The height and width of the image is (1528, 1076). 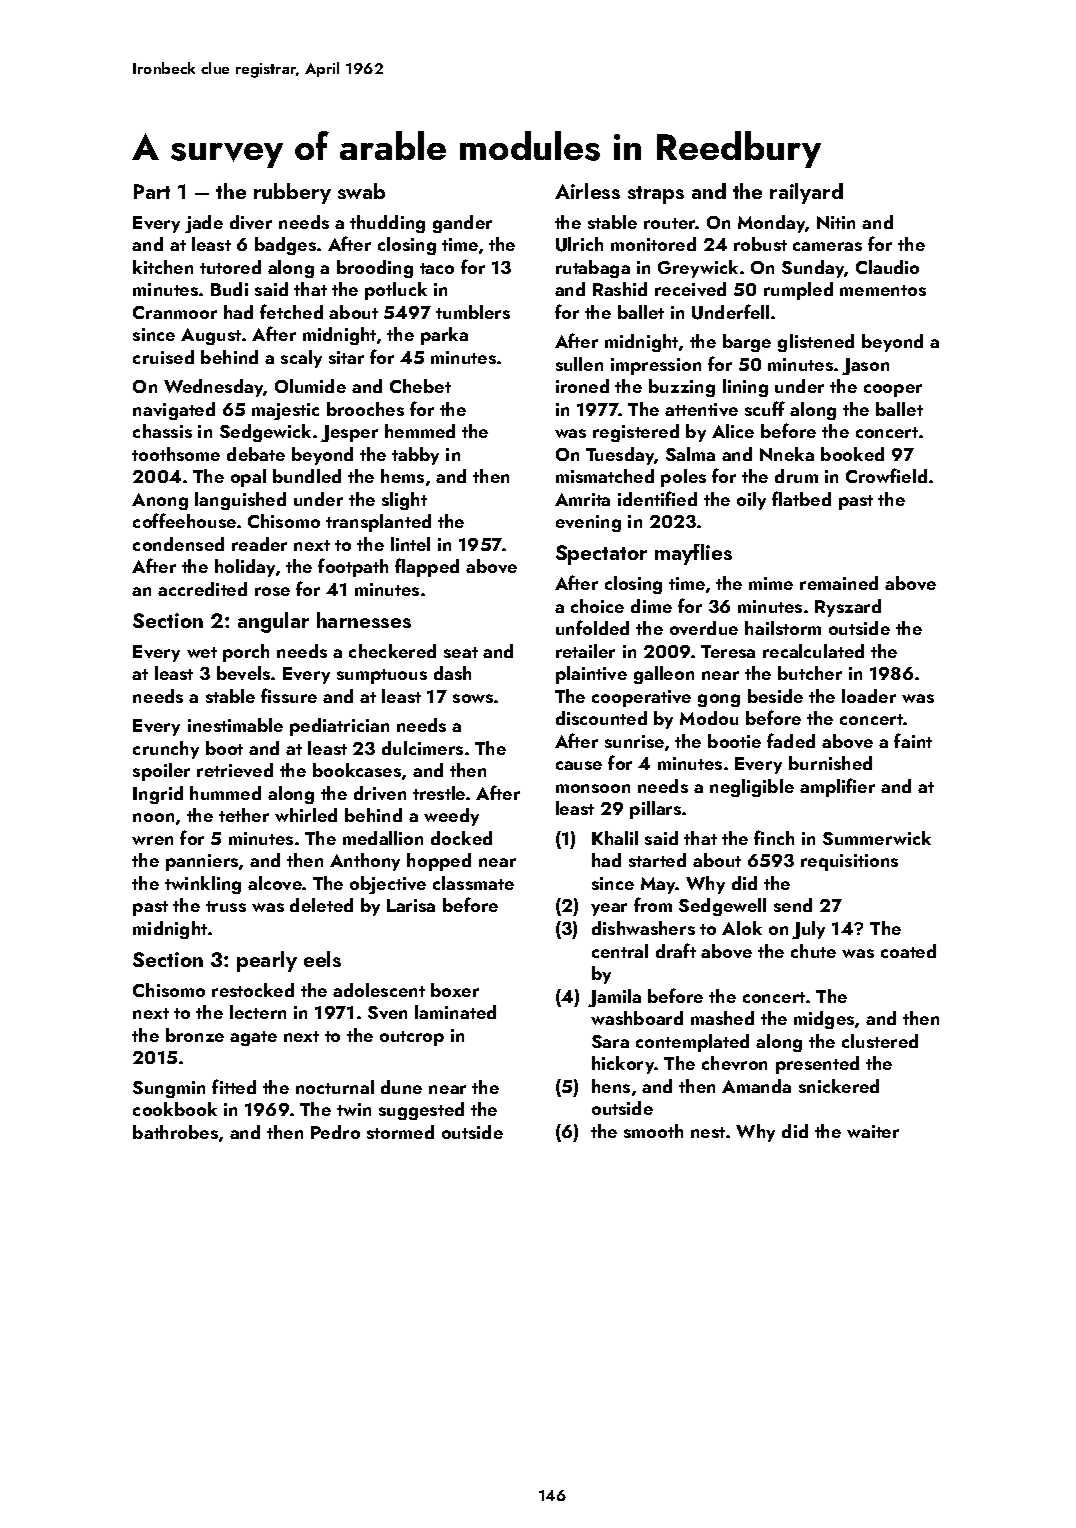 What do you see at coordinates (653, 1131) in the image?
I see `smooth` at bounding box center [653, 1131].
